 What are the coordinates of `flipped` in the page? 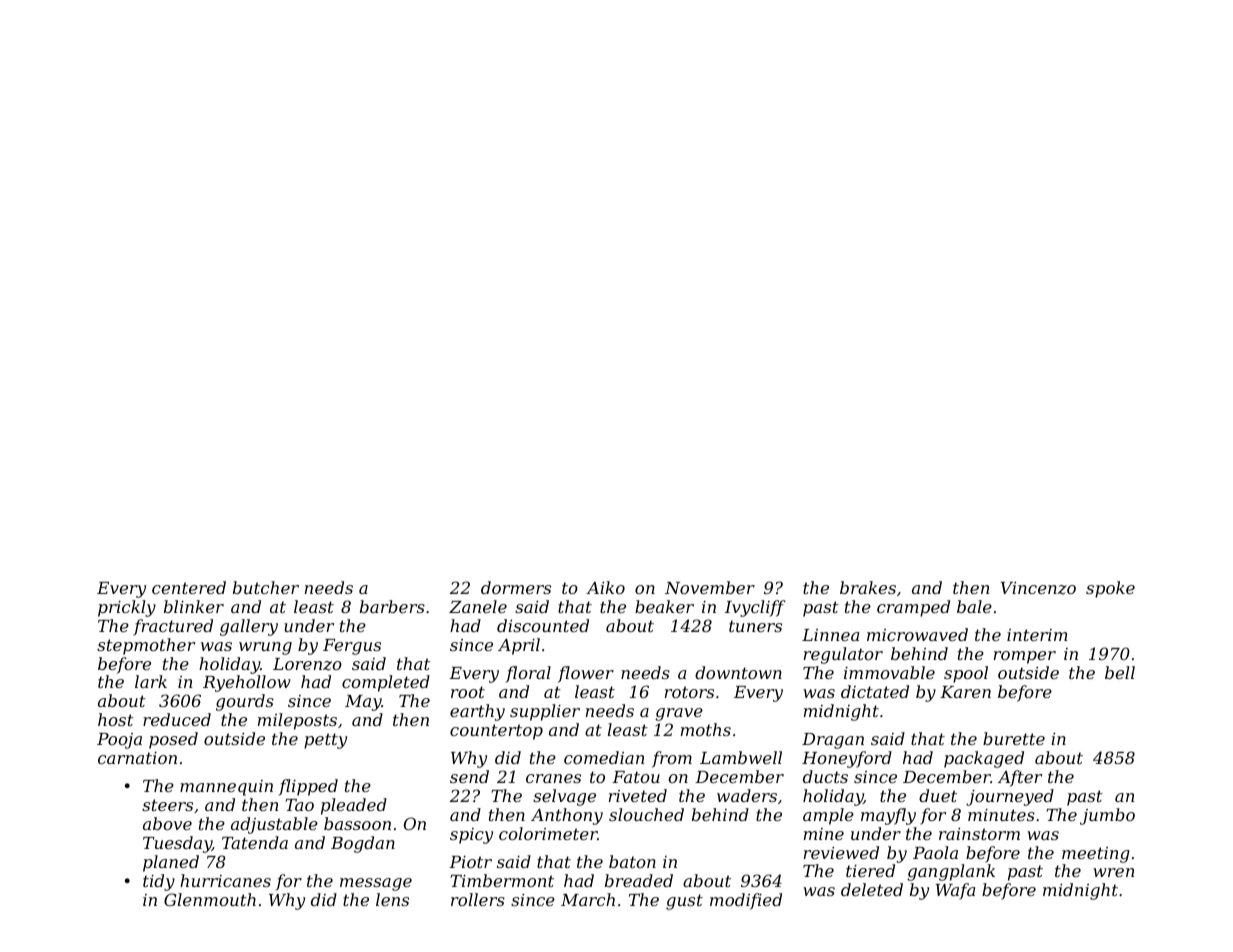 It's located at (308, 787).
